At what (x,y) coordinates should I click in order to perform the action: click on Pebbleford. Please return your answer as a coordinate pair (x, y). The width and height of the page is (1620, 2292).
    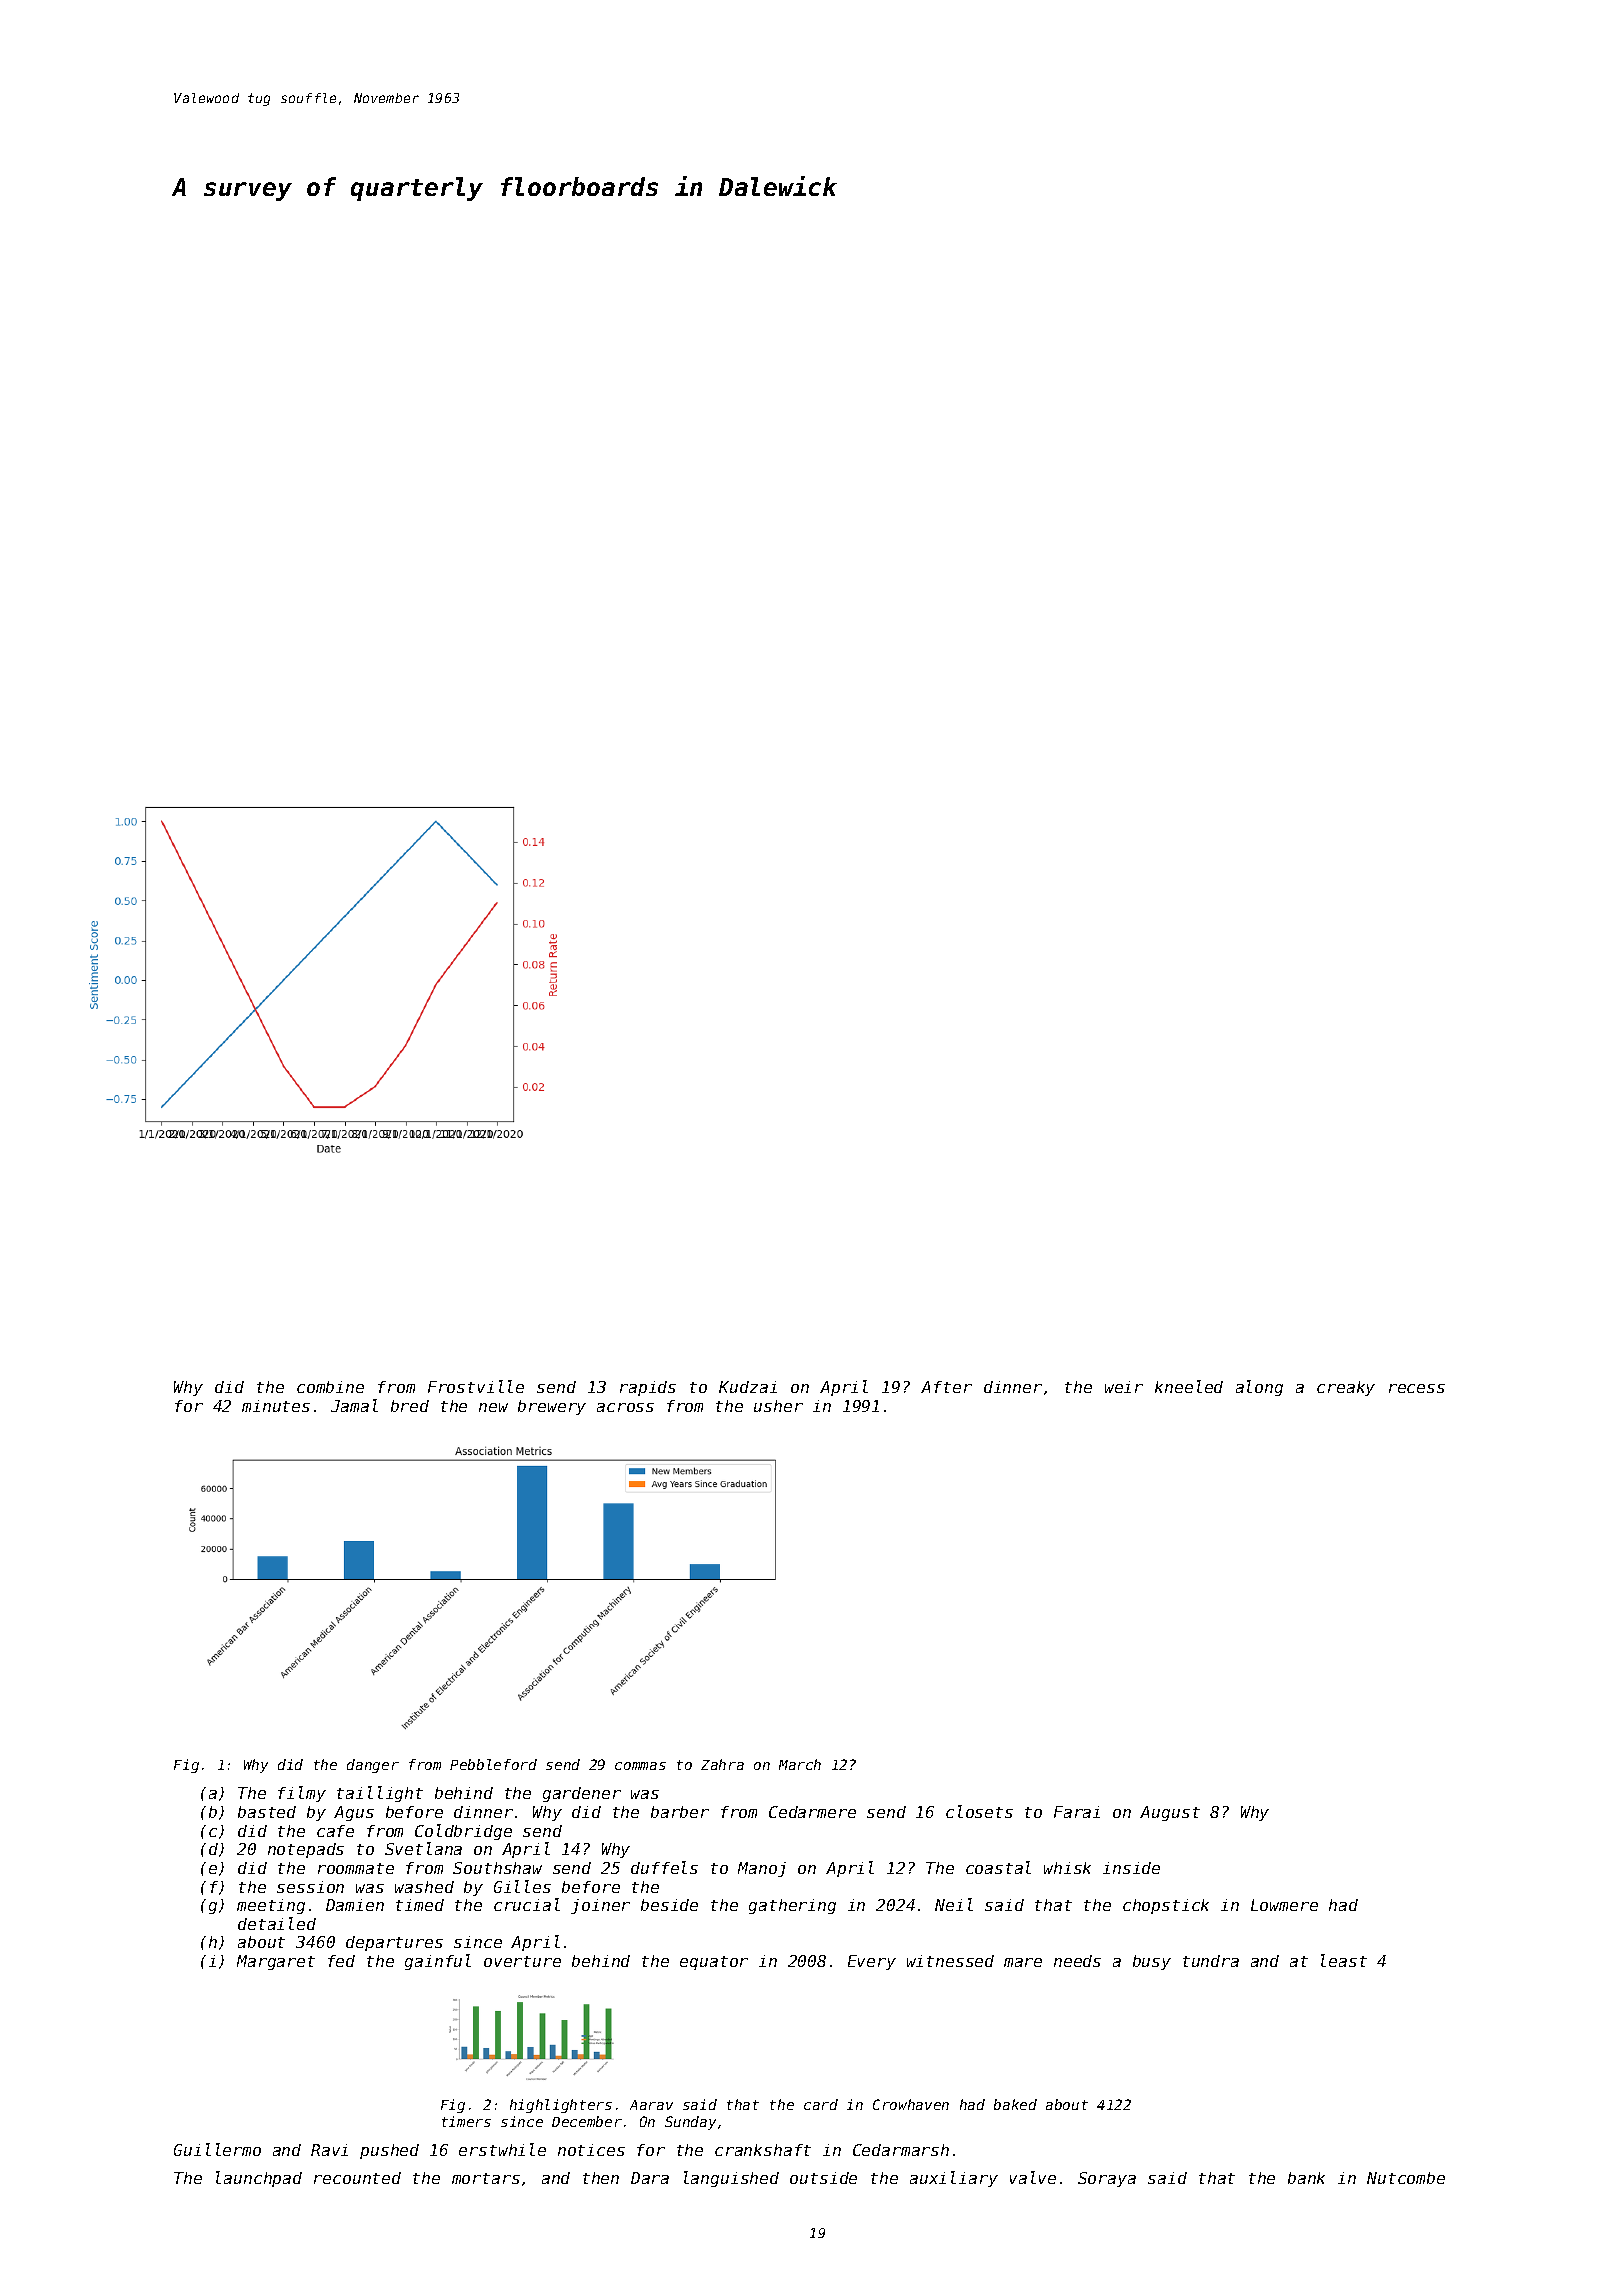
    Looking at the image, I should click on (493, 1764).
